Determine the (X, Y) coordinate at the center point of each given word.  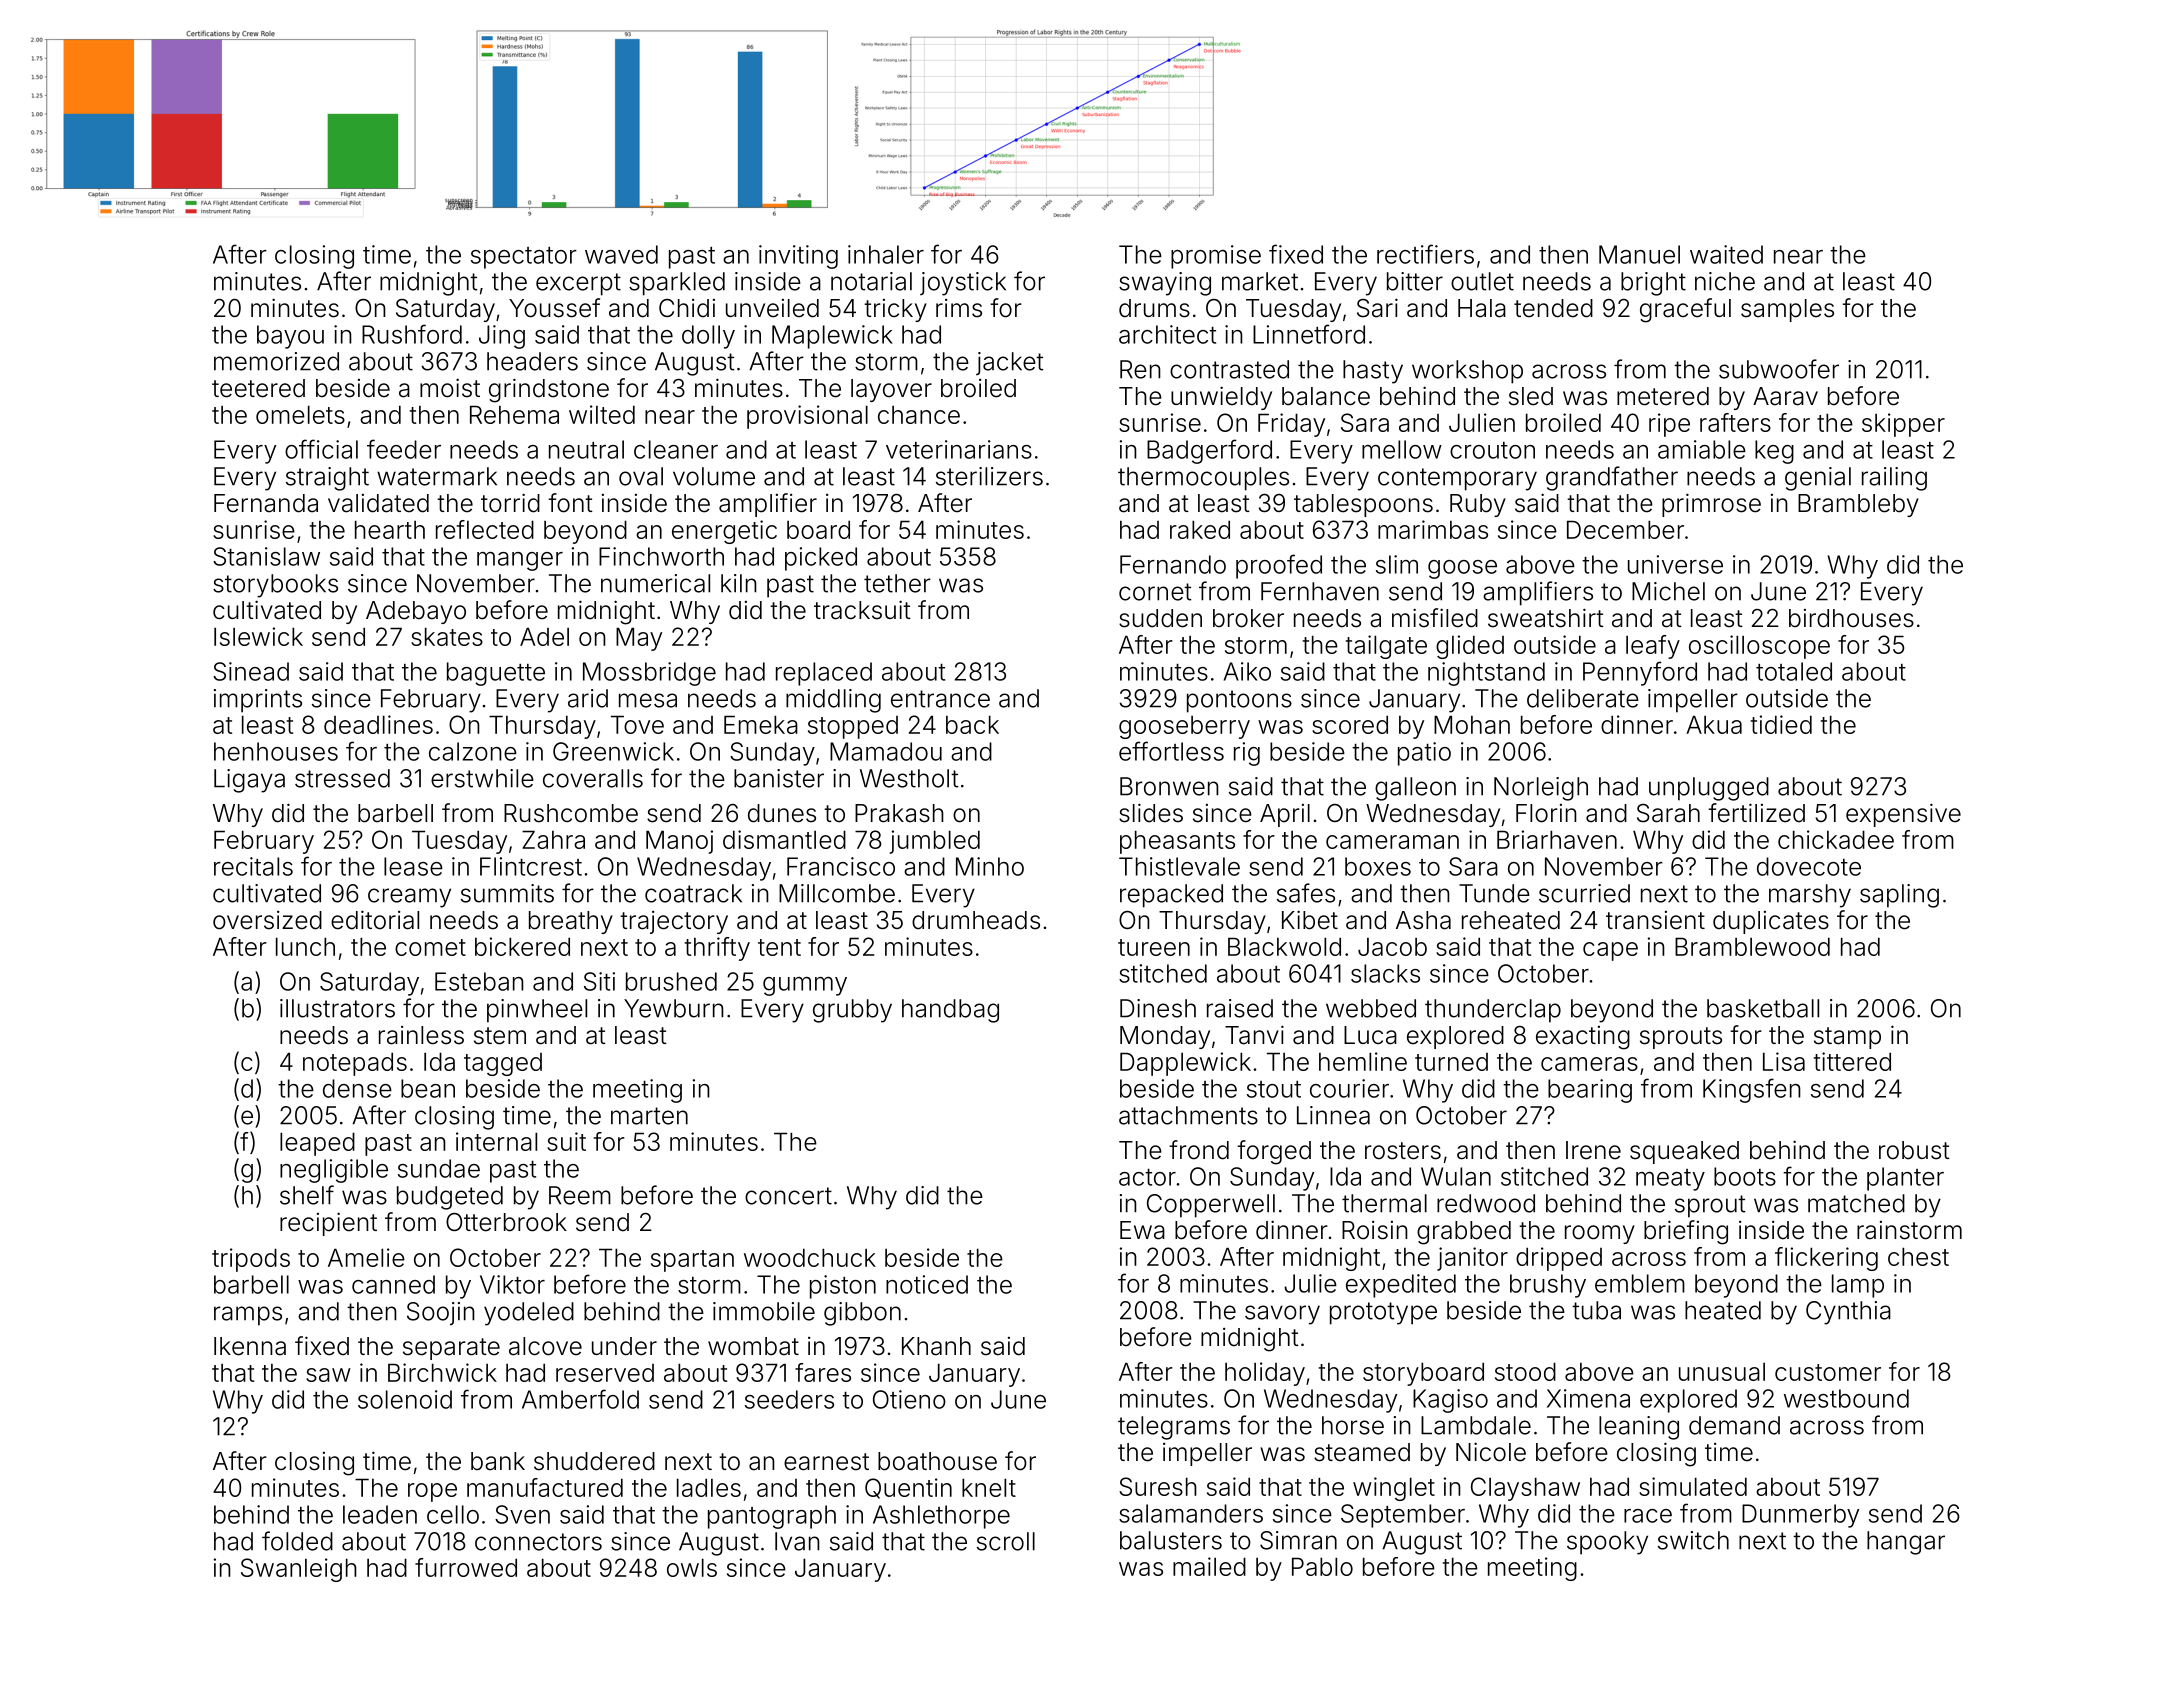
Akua (1714, 724)
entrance (940, 699)
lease (413, 866)
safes (1306, 893)
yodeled (529, 1314)
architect (1167, 334)
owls (692, 1567)
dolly (708, 337)
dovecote (1809, 866)
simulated (1693, 1486)
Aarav (1785, 396)
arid (588, 698)
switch (1693, 1540)
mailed (1209, 1566)
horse (1353, 1425)
